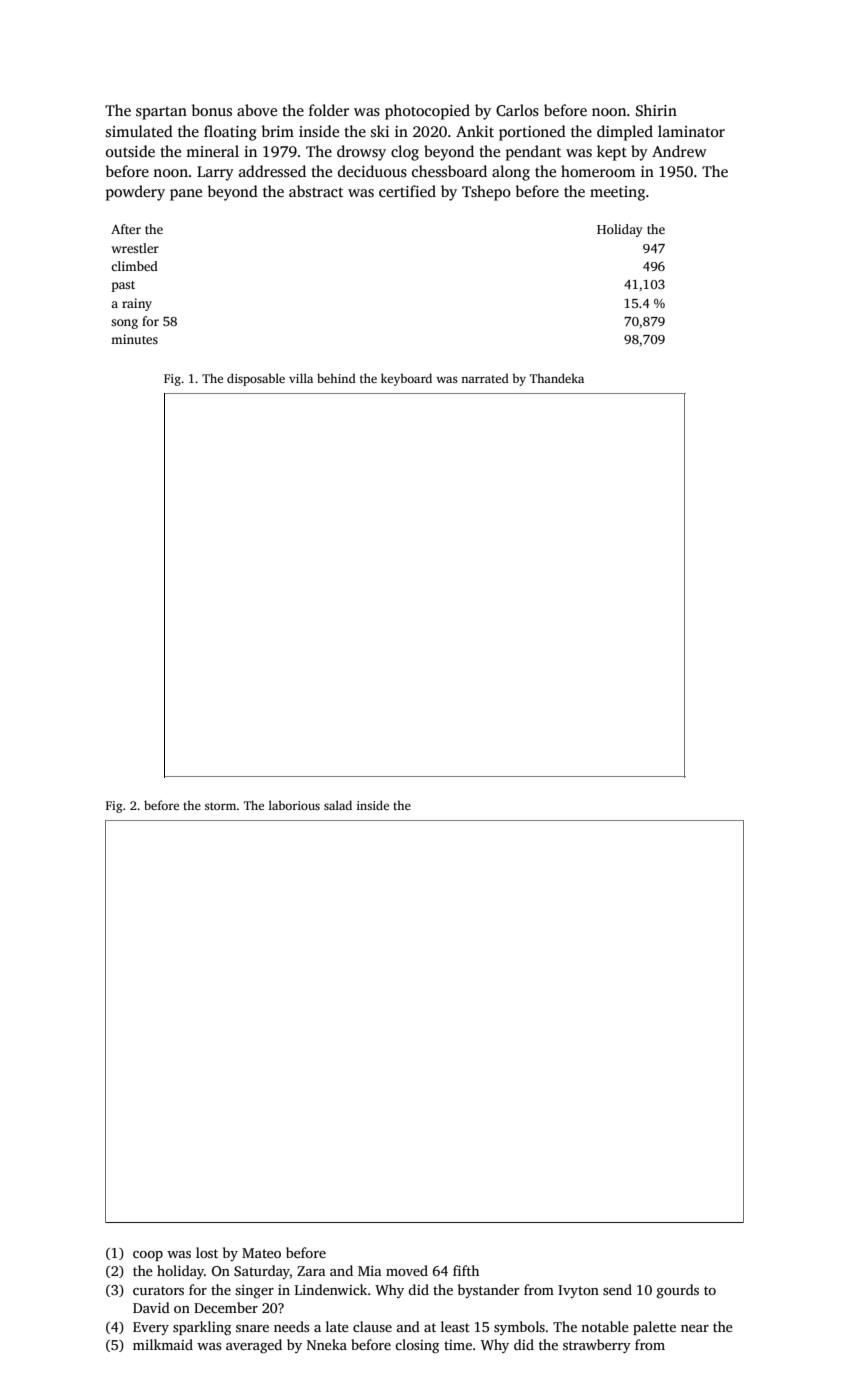 This screenshot has height=1400, width=849. What do you see at coordinates (617, 1289) in the screenshot?
I see `send` at bounding box center [617, 1289].
